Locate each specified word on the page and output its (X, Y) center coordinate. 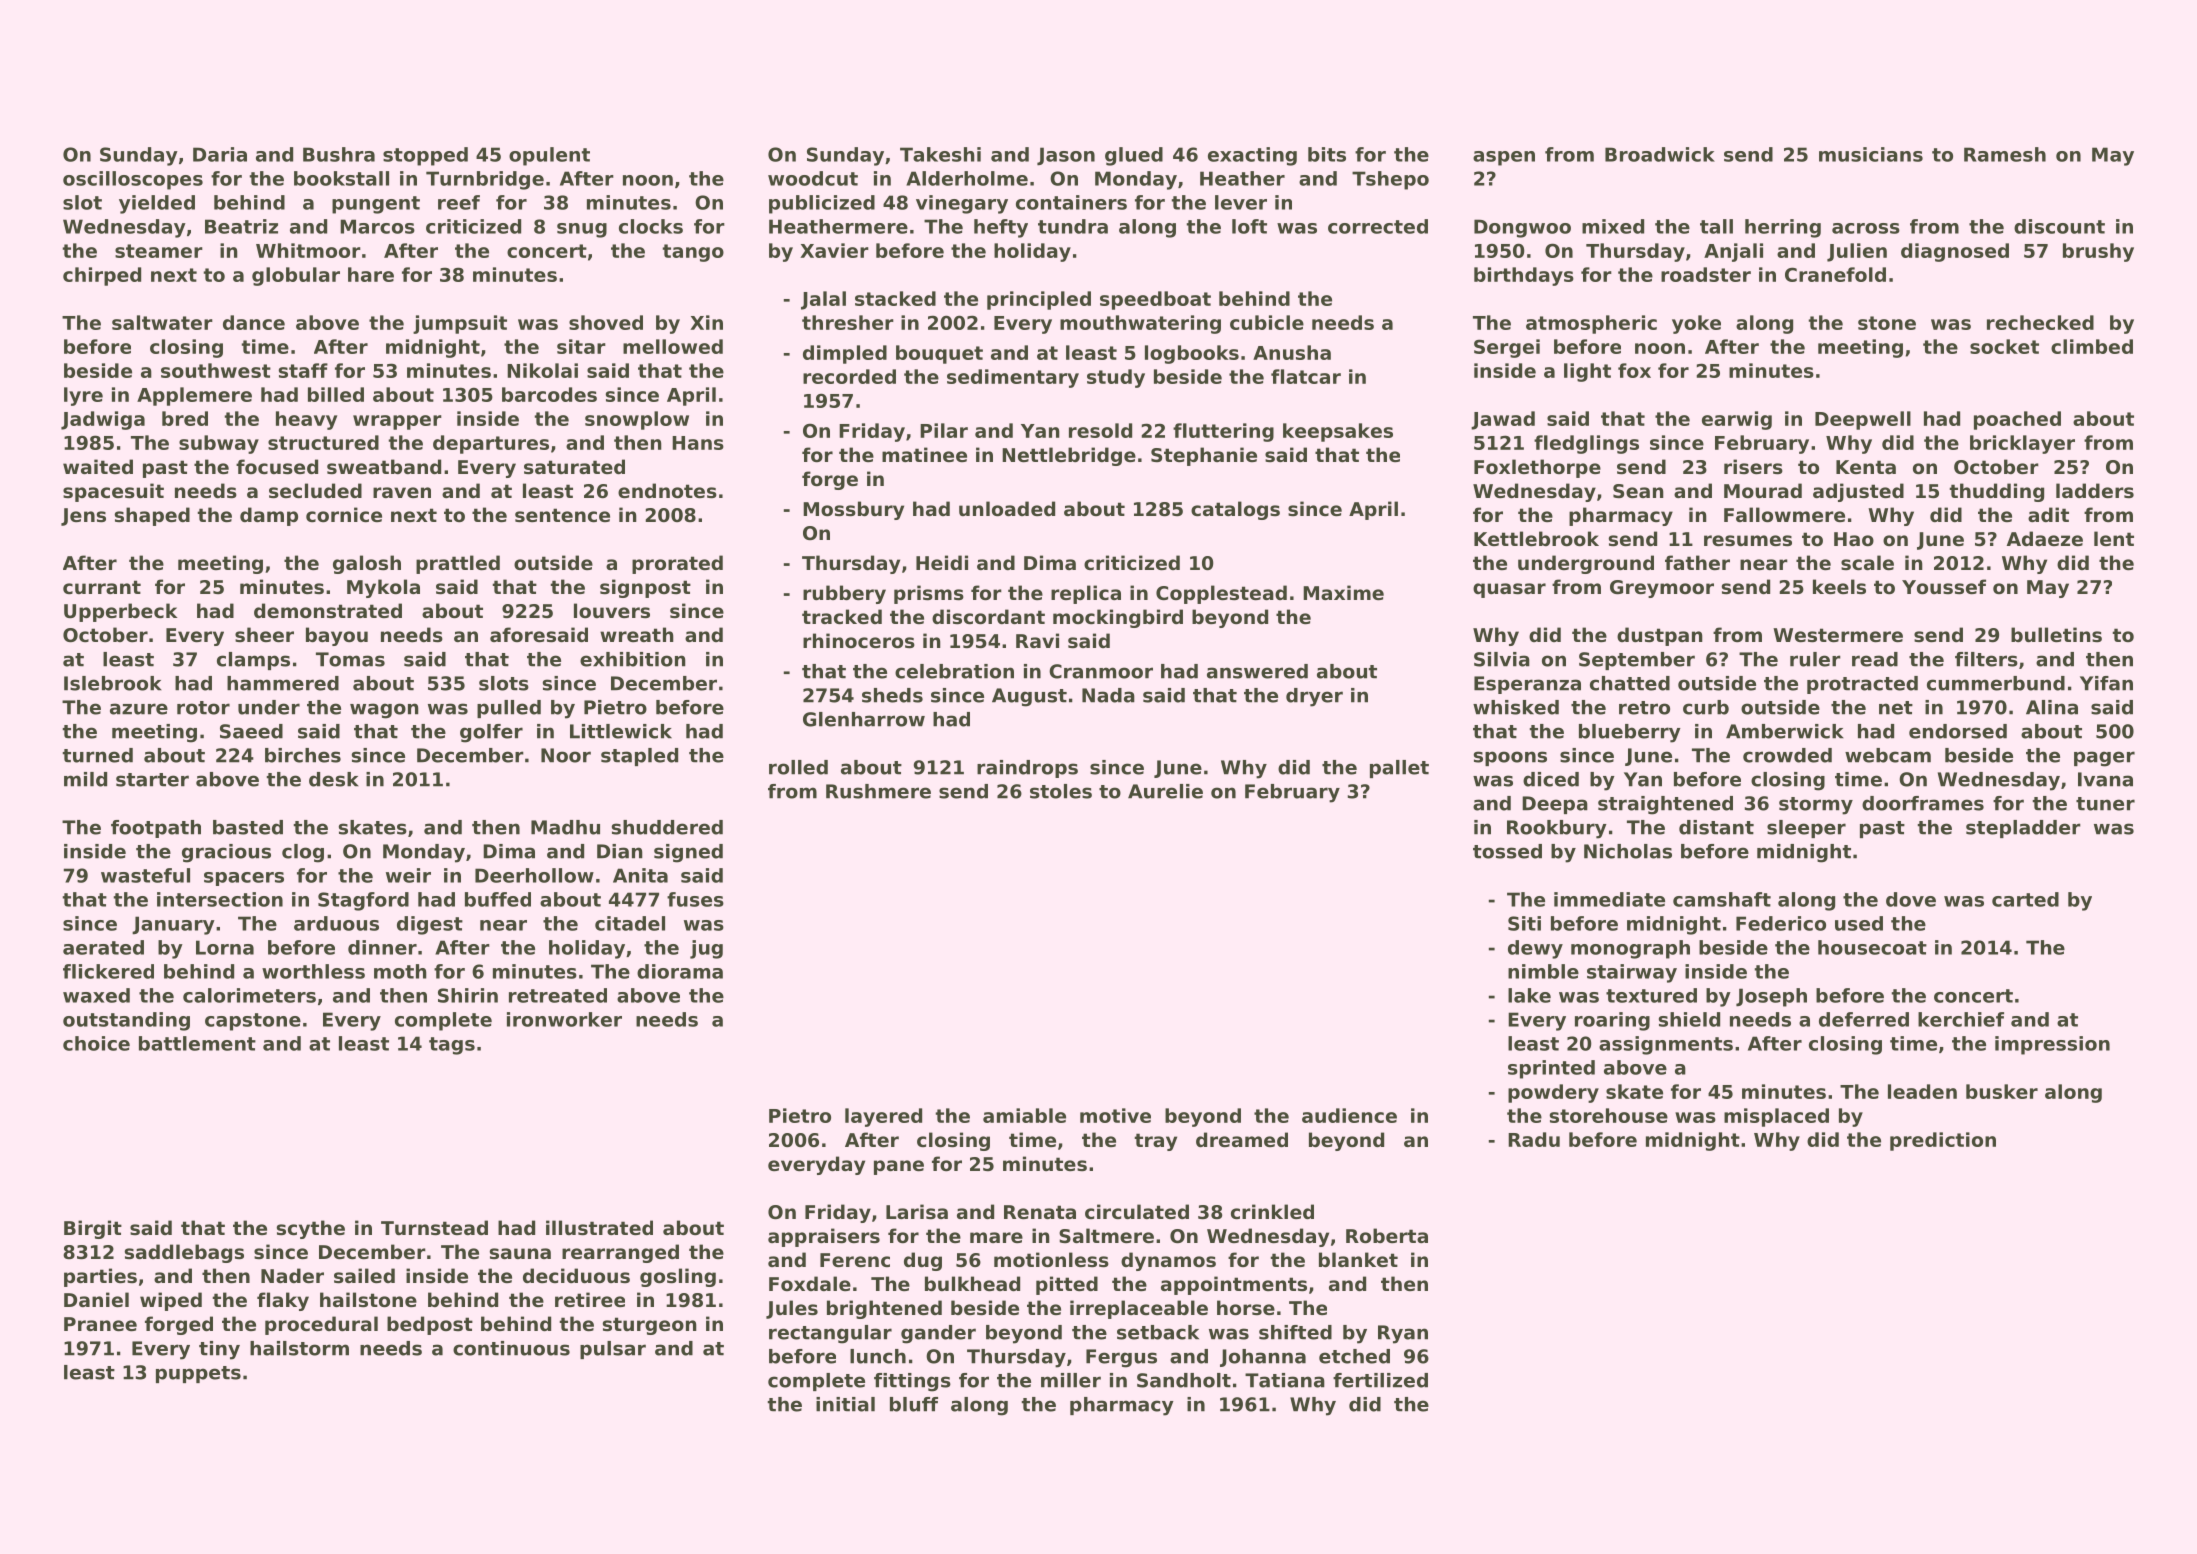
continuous (511, 1348)
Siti (1524, 923)
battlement (197, 1043)
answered (1257, 671)
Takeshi (940, 154)
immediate (1609, 899)
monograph (1630, 949)
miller (1071, 1380)
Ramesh (2005, 154)
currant (102, 587)
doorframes (1923, 803)
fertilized (1380, 1380)
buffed (498, 899)
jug (706, 949)
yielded (157, 204)
